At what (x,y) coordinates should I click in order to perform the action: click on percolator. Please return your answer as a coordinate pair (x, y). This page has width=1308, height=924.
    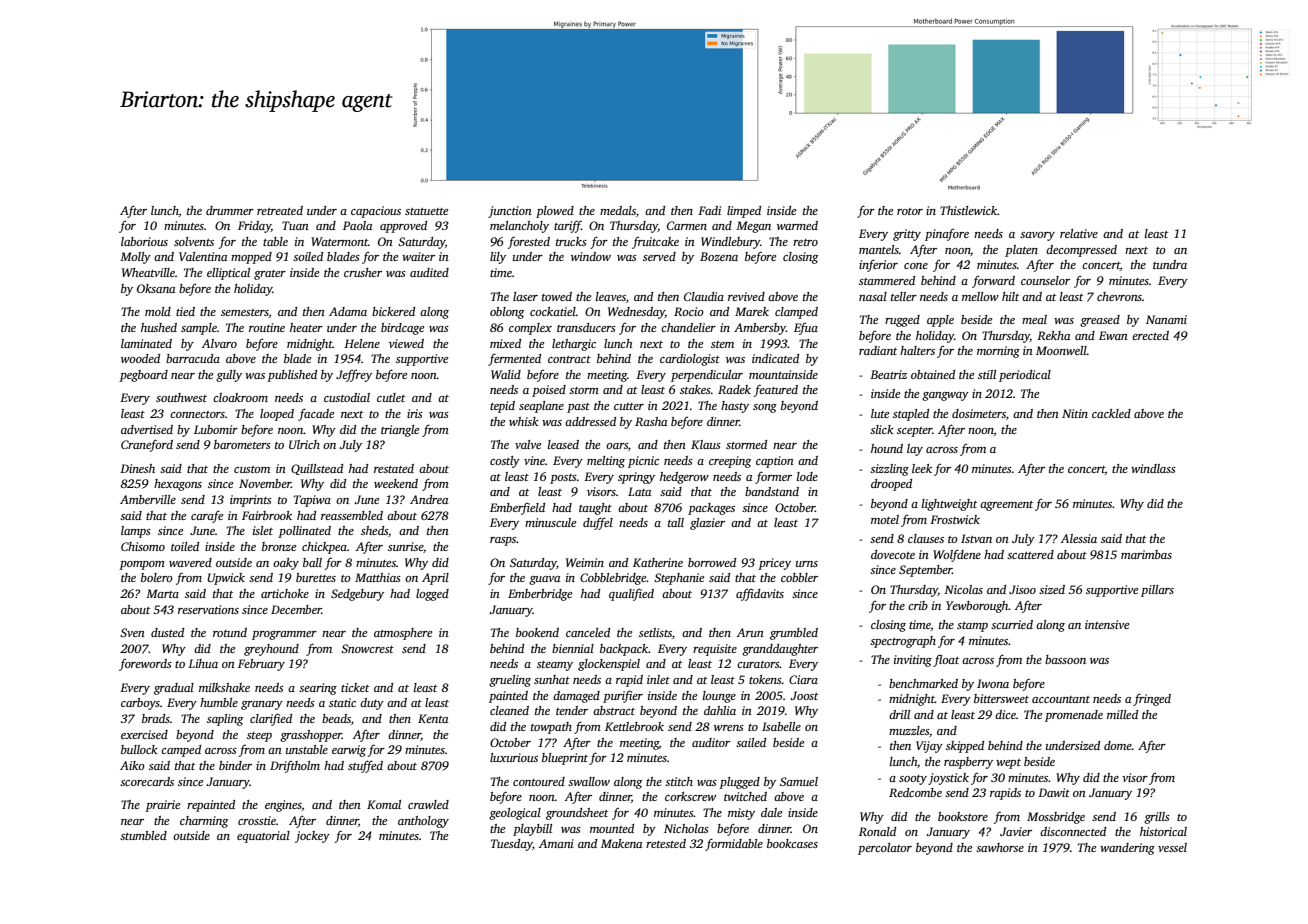
    Looking at the image, I should click on (885, 849).
